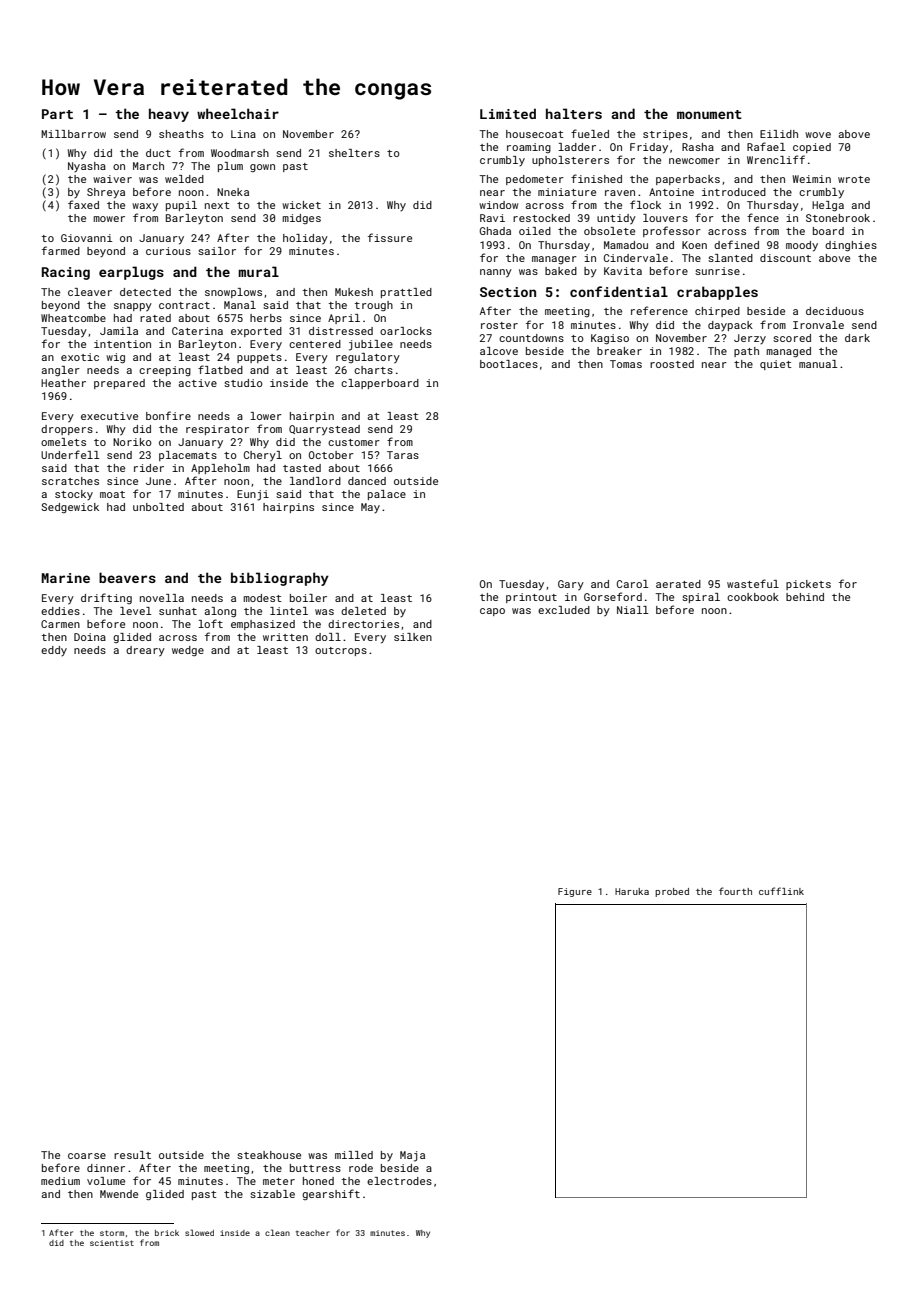 The width and height of the screenshot is (924, 1308). What do you see at coordinates (112, 1243) in the screenshot?
I see `scientist` at bounding box center [112, 1243].
